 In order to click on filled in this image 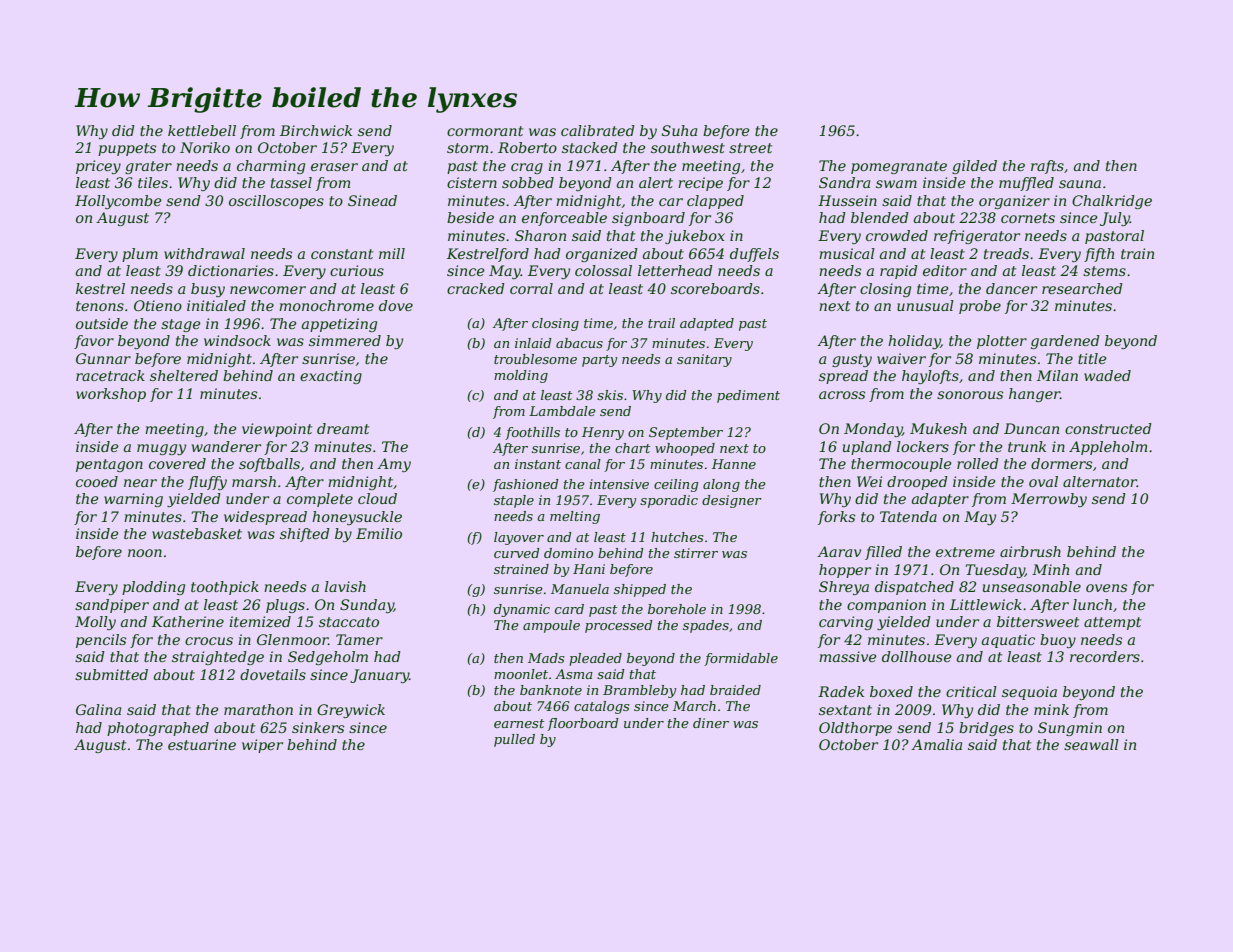, I will do `click(883, 553)`.
